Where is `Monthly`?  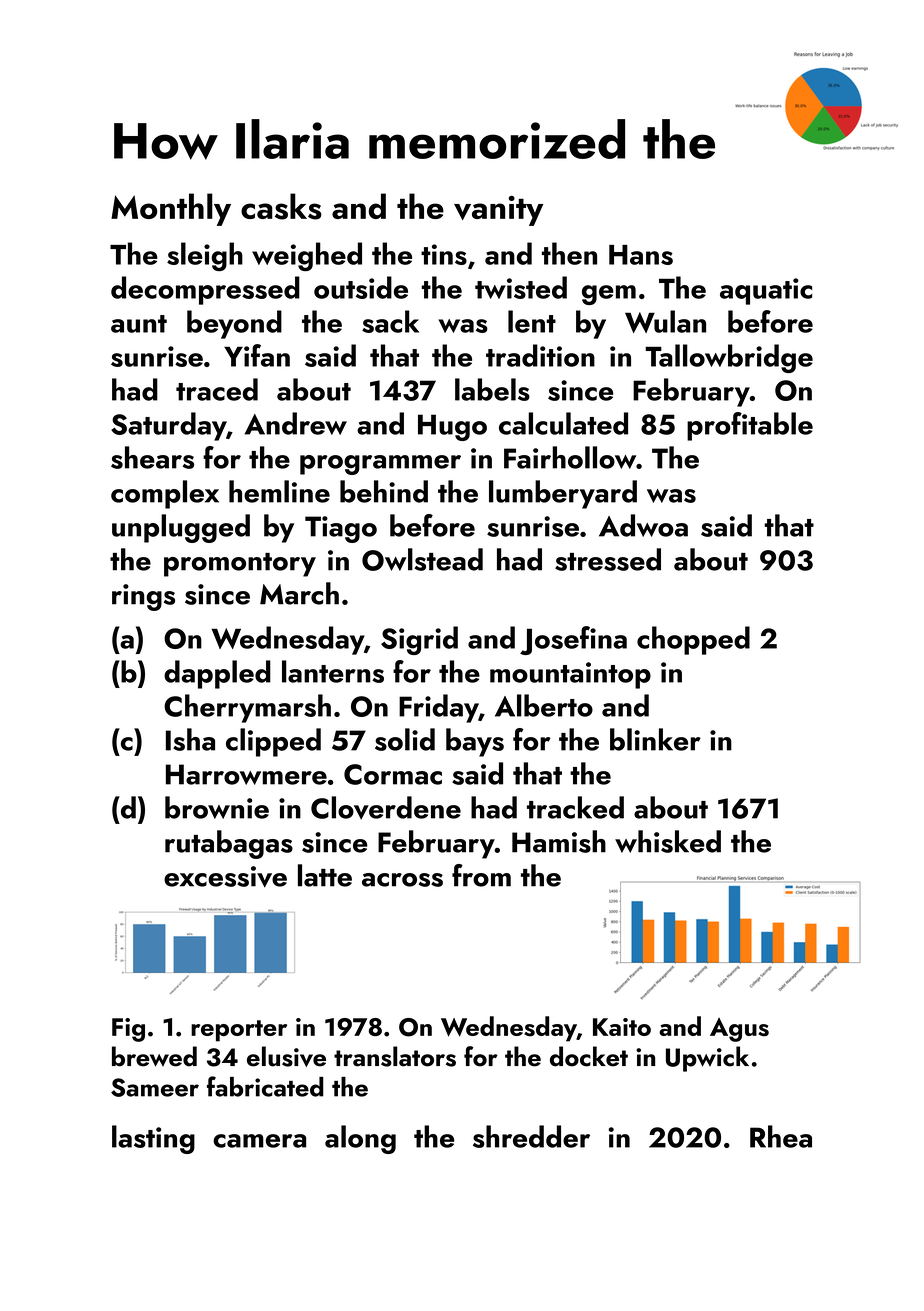 Monthly is located at coordinates (171, 209).
